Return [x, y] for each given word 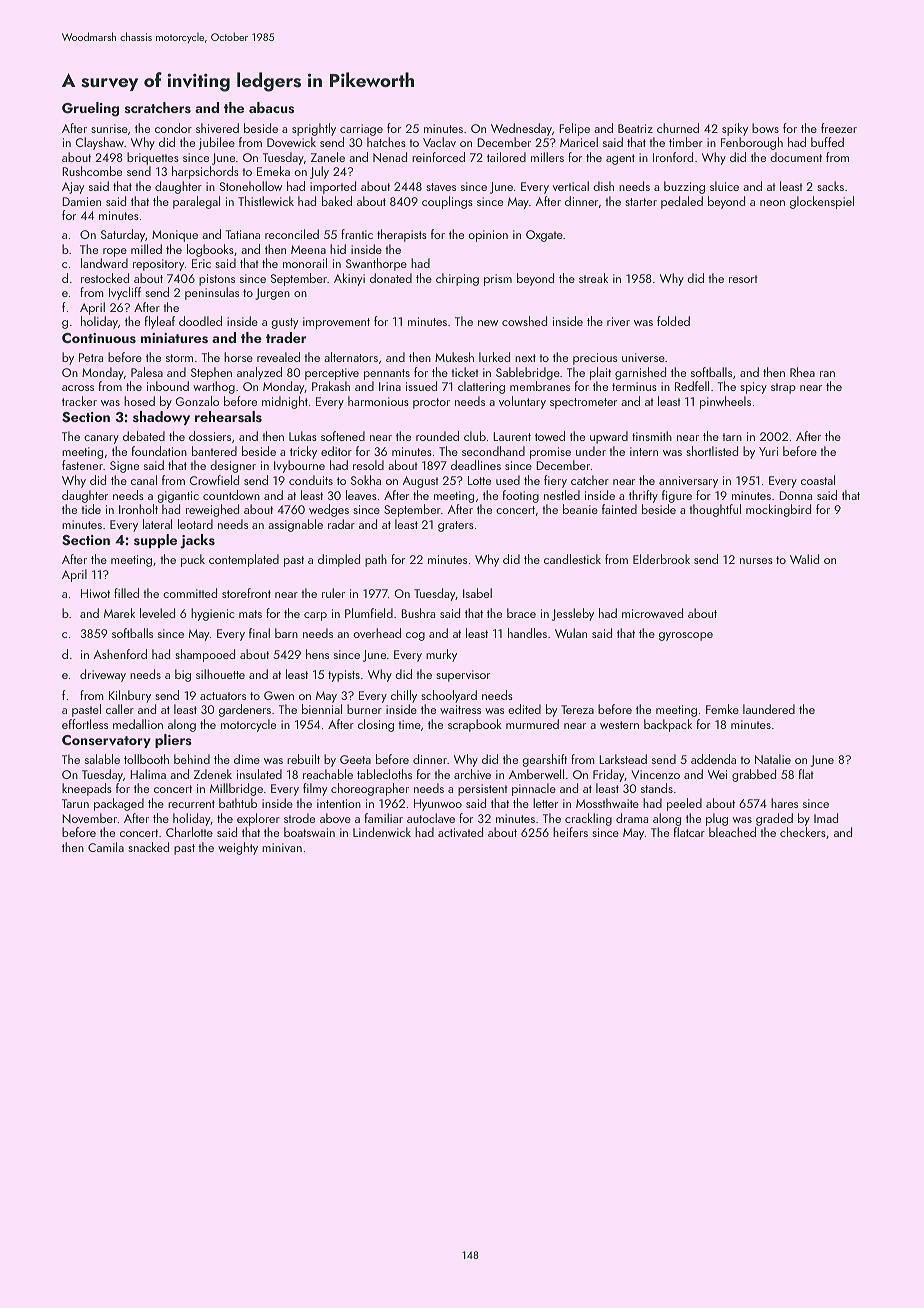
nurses [756, 561]
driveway [103, 675]
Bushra [418, 613]
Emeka [273, 171]
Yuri [768, 451]
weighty [238, 848]
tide [91, 509]
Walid [804, 559]
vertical [571, 186]
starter [641, 202]
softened [343, 436]
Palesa [147, 372]
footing [521, 496]
